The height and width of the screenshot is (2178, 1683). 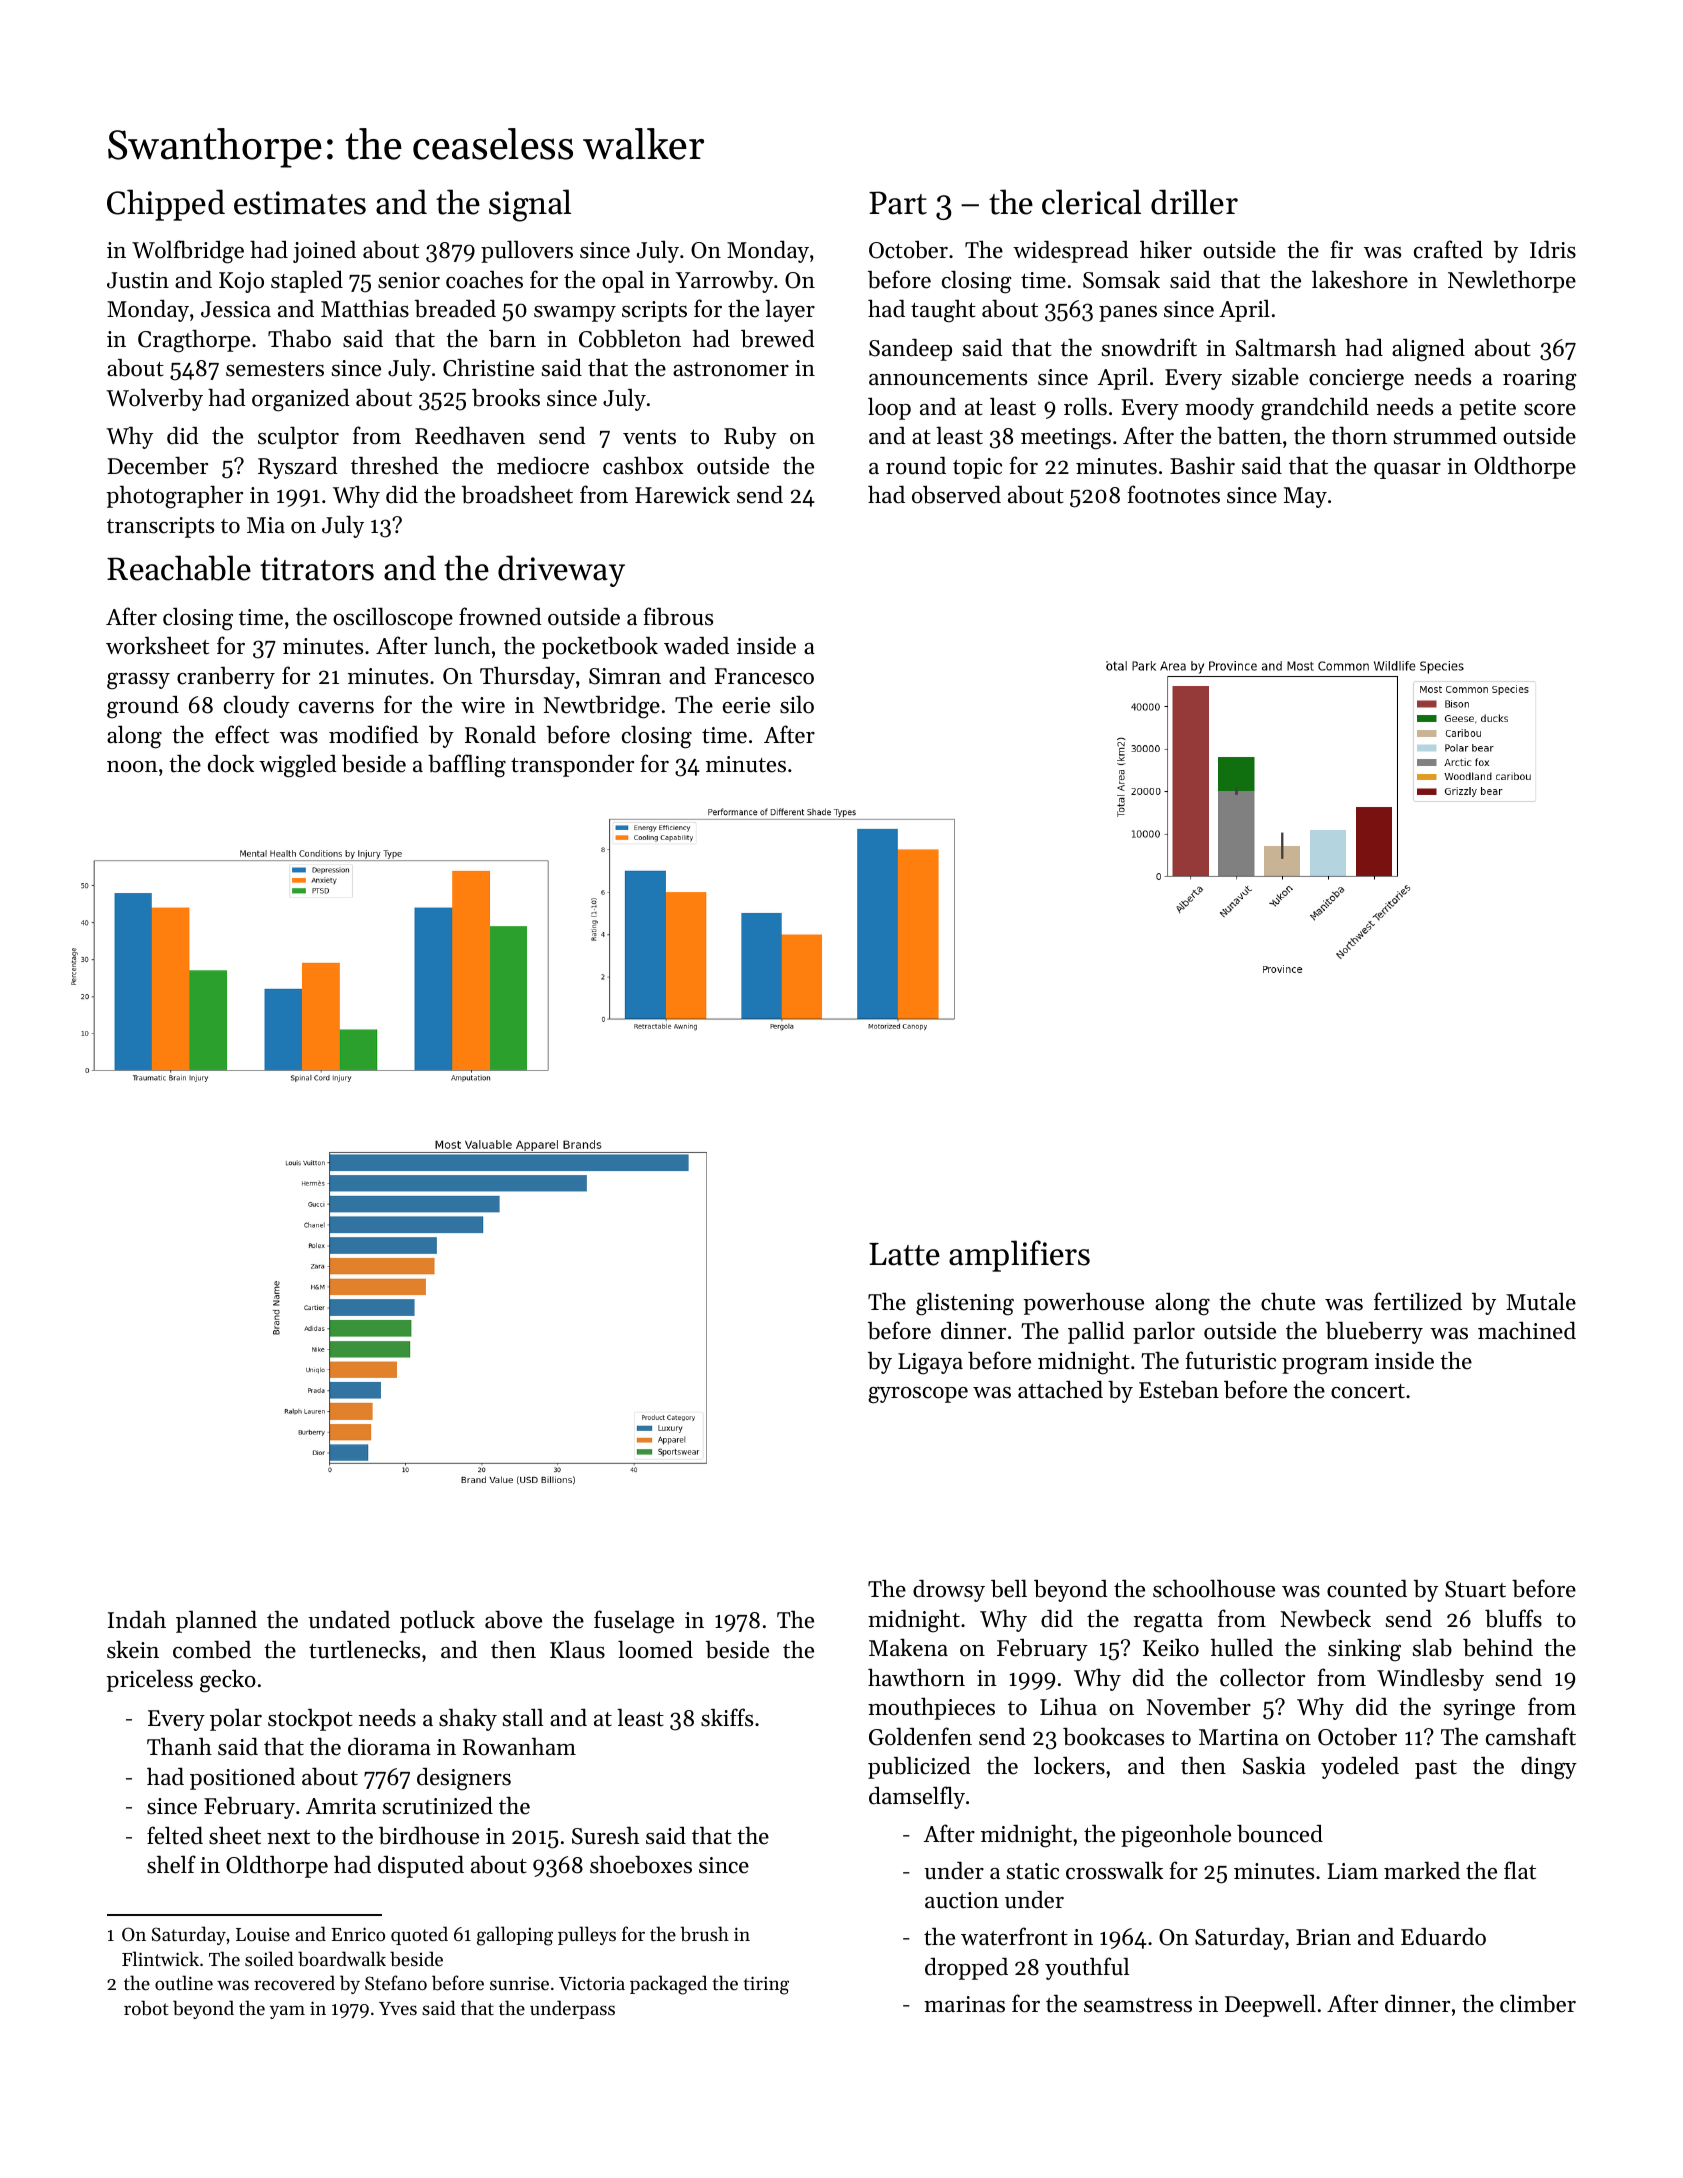 What do you see at coordinates (179, 1746) in the screenshot?
I see `Thanh` at bounding box center [179, 1746].
